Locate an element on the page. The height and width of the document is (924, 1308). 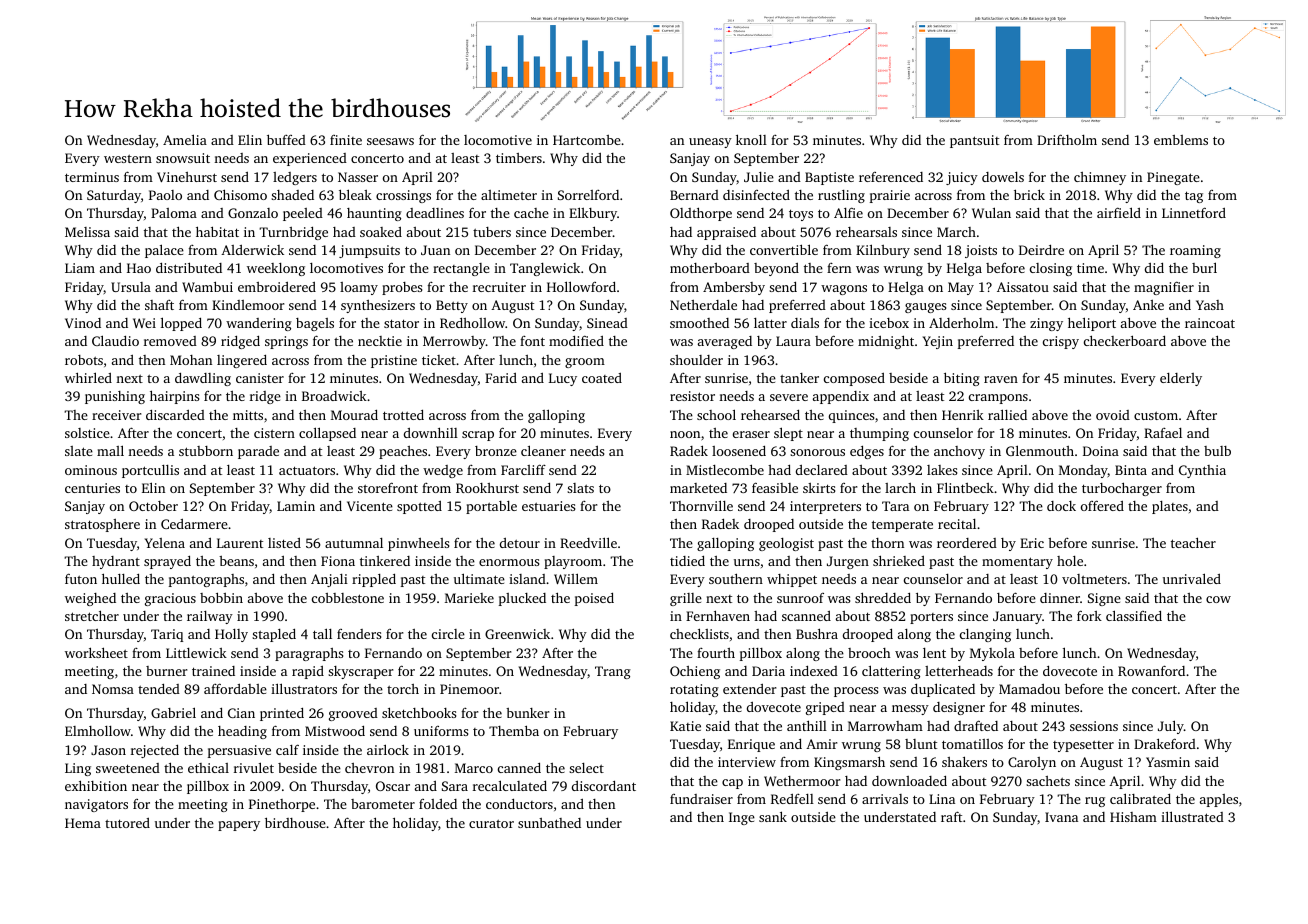
Daria is located at coordinates (768, 671).
